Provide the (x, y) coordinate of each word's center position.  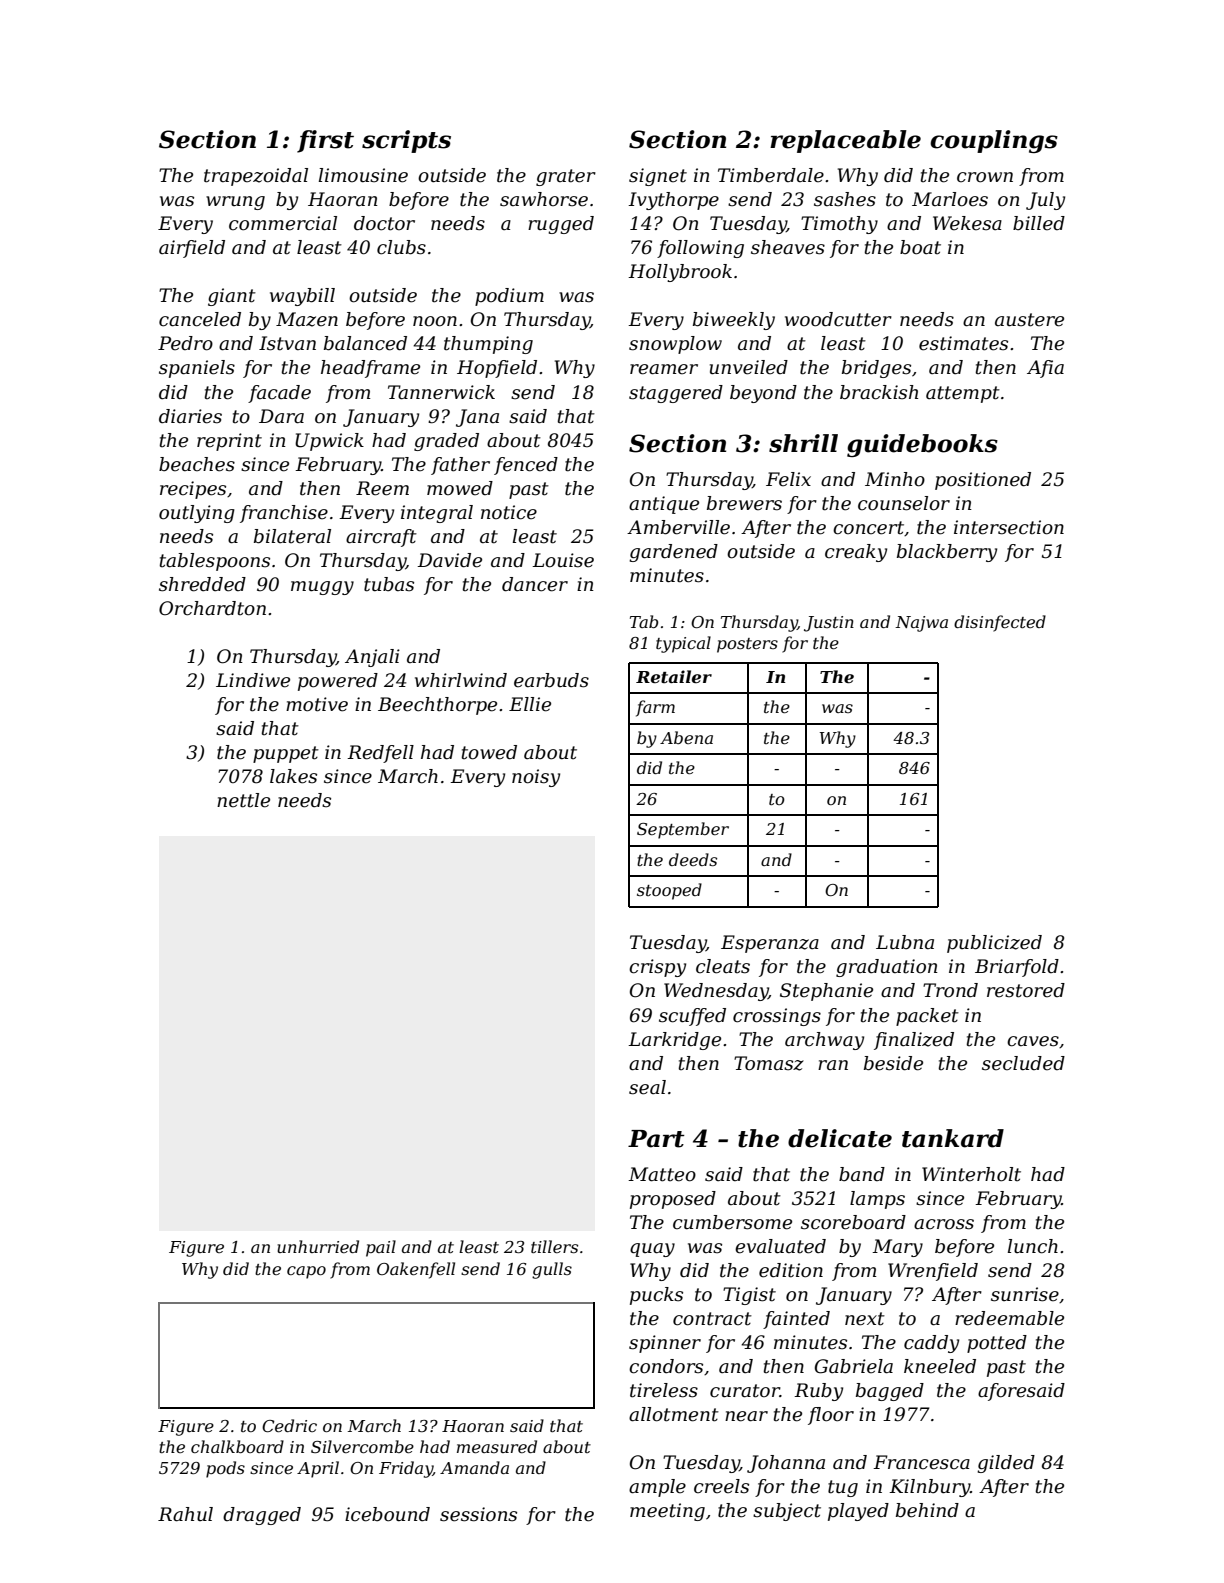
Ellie (530, 704)
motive (317, 704)
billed (1039, 223)
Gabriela (854, 1366)
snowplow (675, 345)
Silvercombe (362, 1446)
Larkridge (674, 1041)
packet (927, 1017)
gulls (552, 1270)
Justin (829, 624)
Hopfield (497, 369)
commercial (283, 223)
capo (306, 1272)
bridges (876, 369)
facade (279, 394)
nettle (243, 800)
